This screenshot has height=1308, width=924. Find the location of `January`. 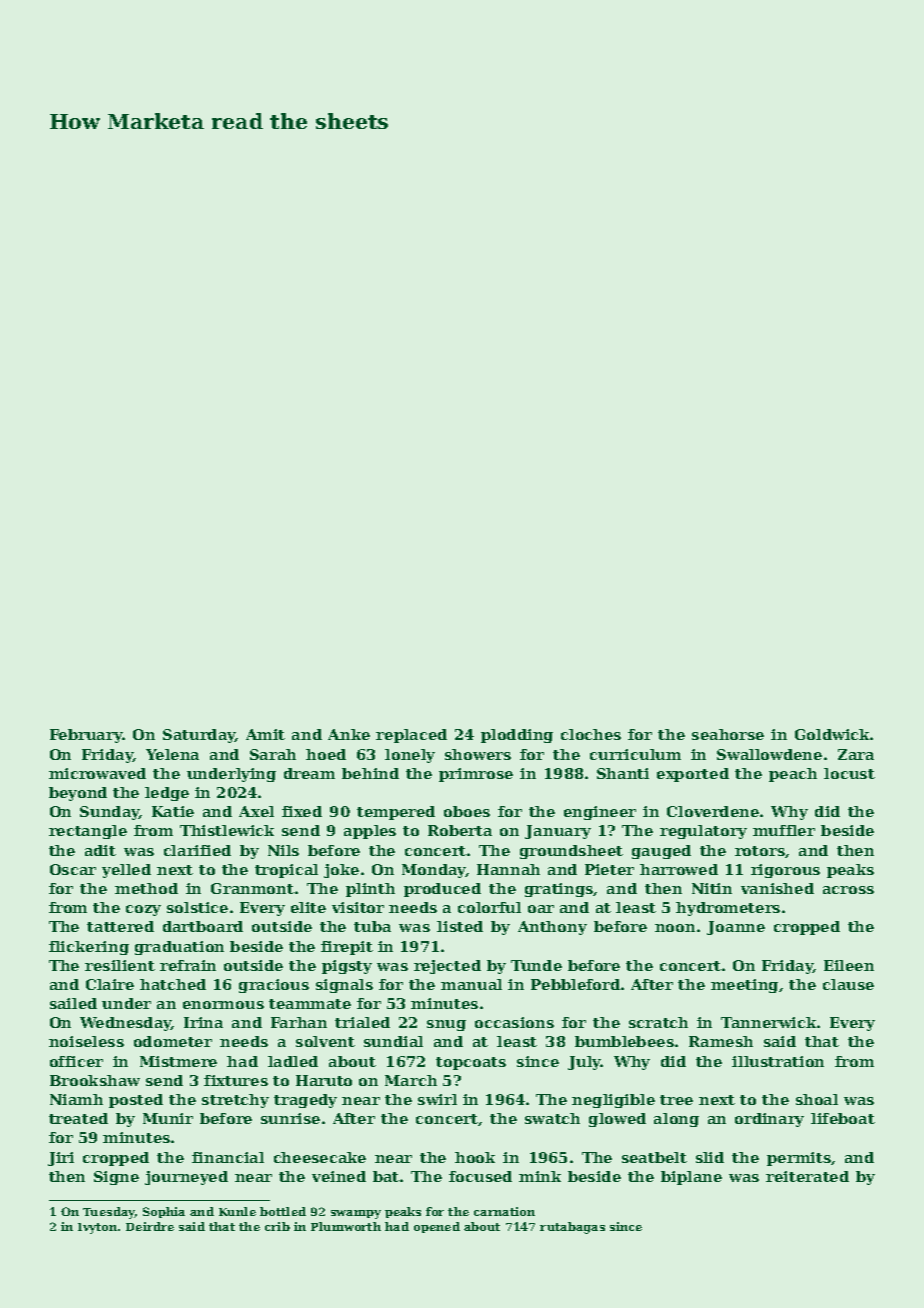

January is located at coordinates (558, 832).
